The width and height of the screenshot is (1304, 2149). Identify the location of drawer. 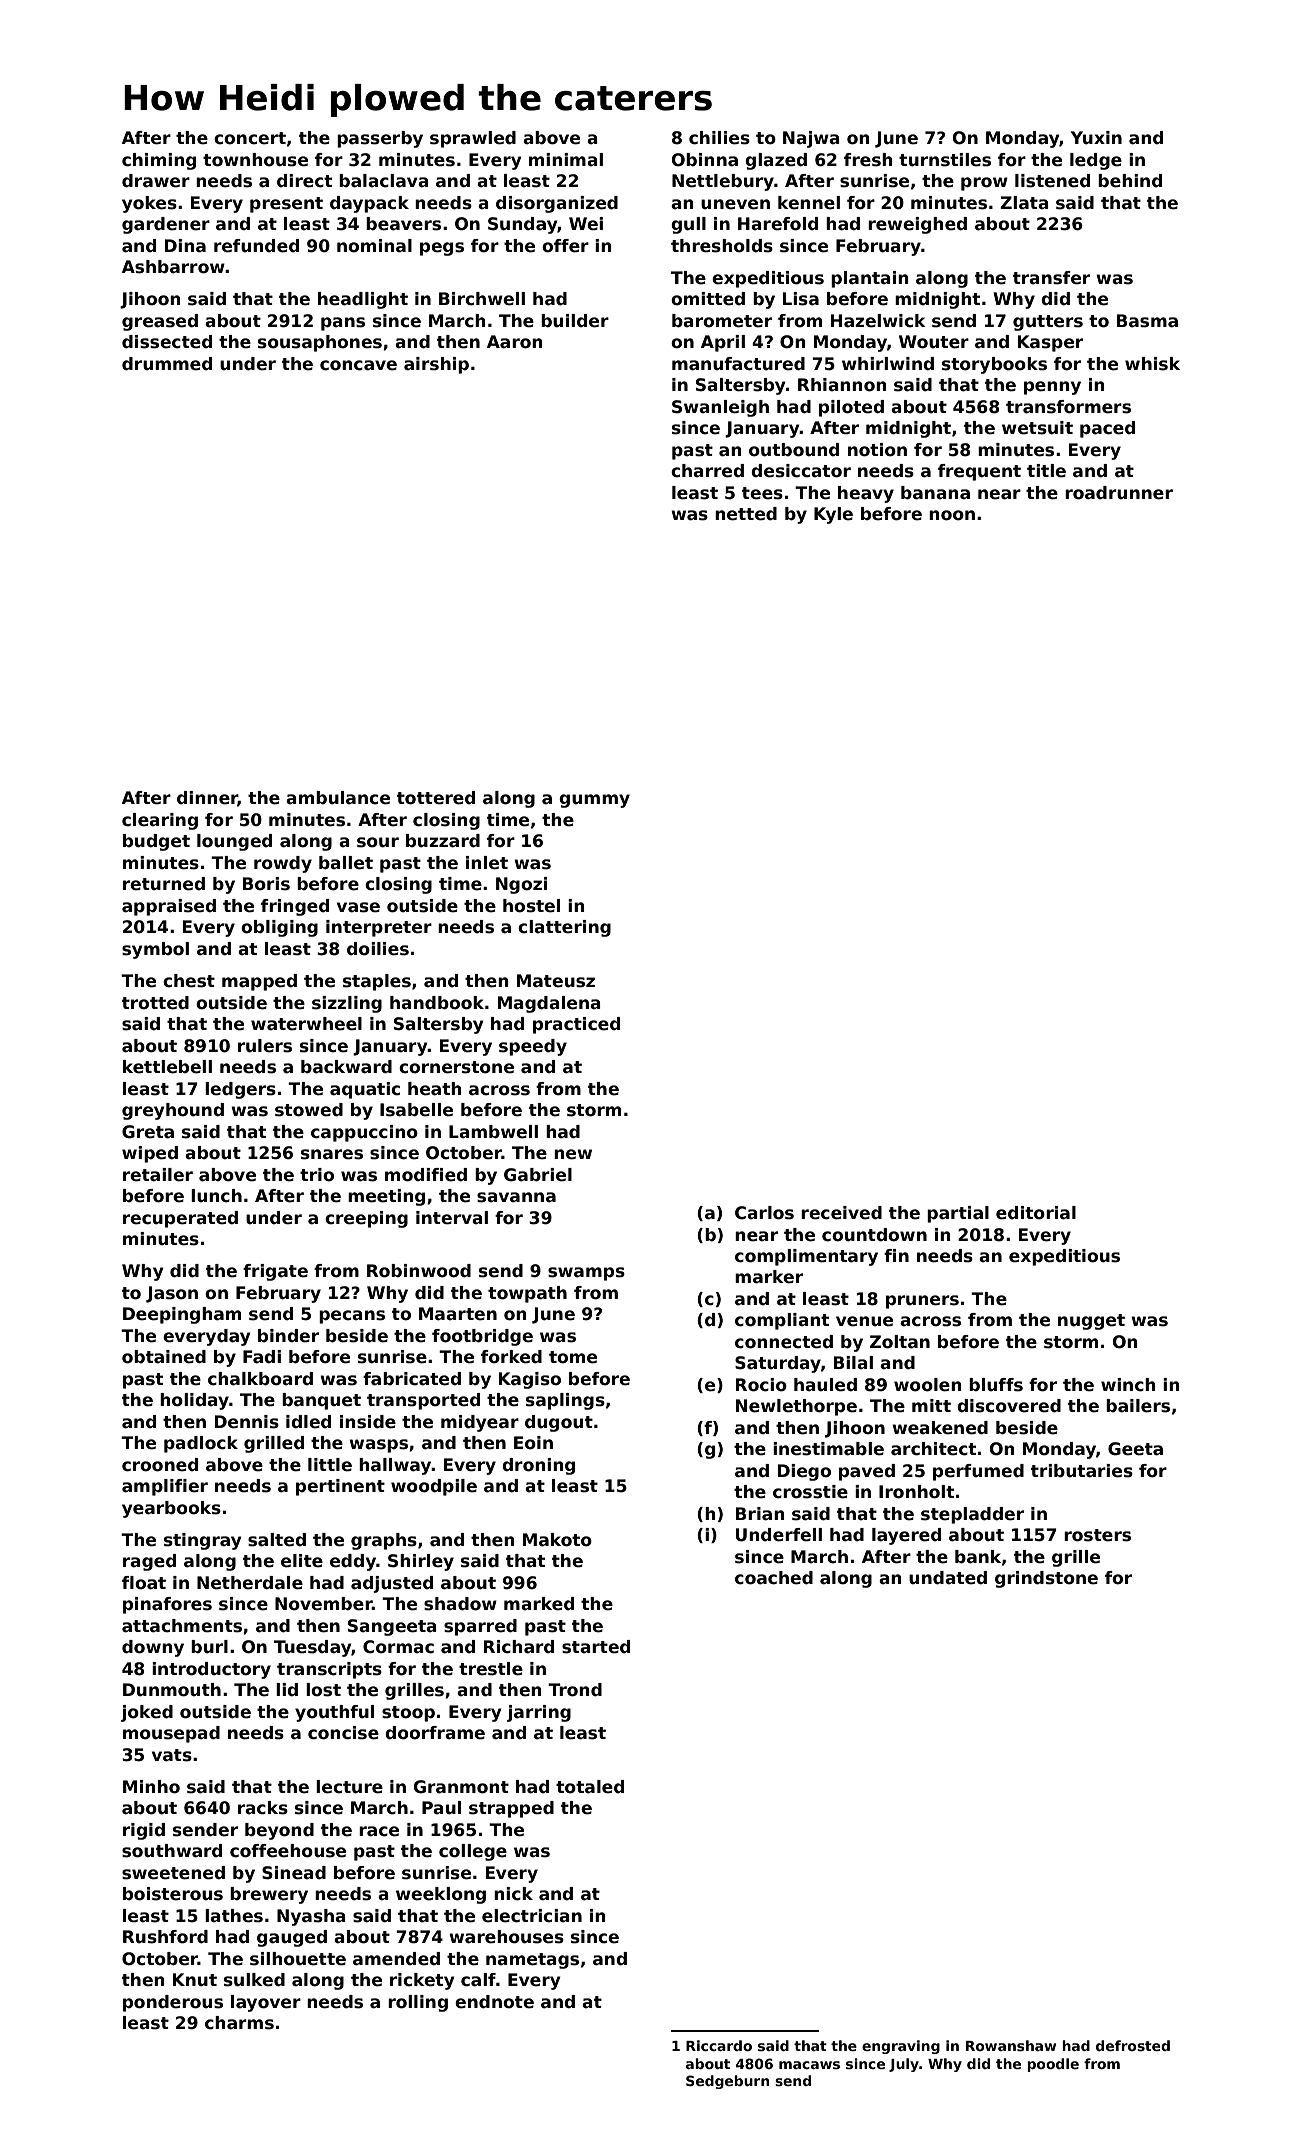
(156, 181).
